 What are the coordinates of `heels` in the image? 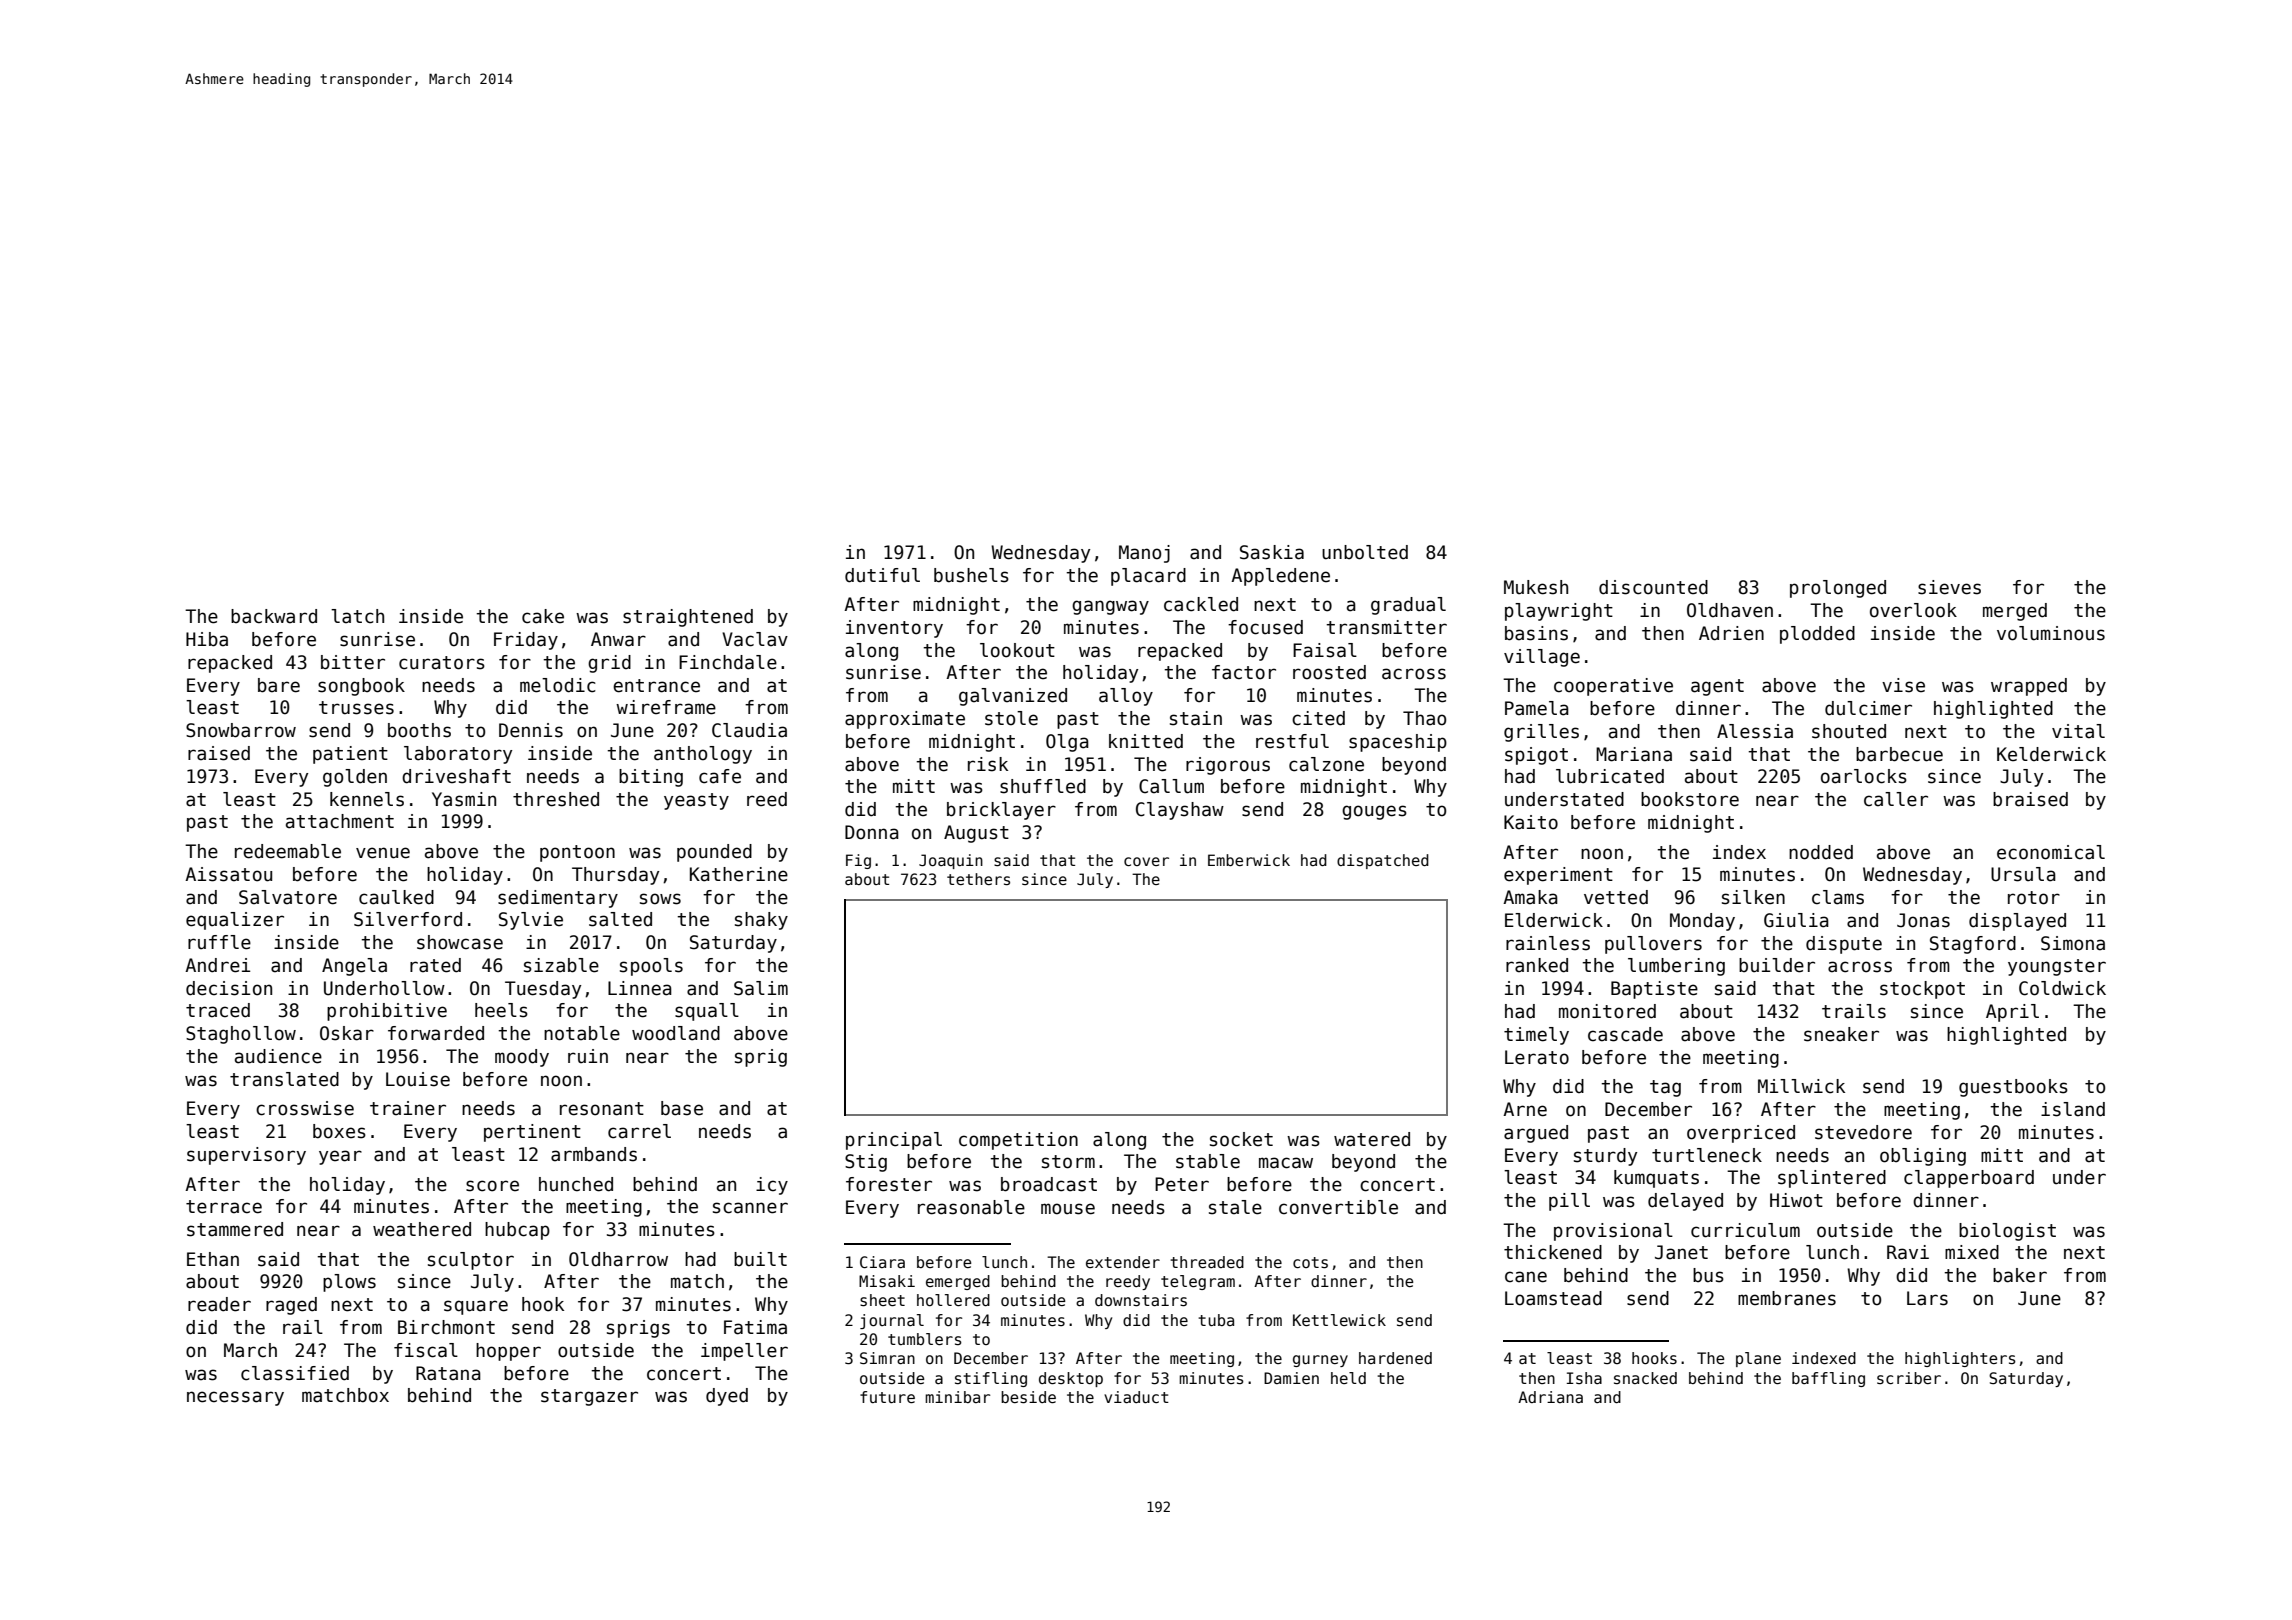 It's located at (501, 1010).
